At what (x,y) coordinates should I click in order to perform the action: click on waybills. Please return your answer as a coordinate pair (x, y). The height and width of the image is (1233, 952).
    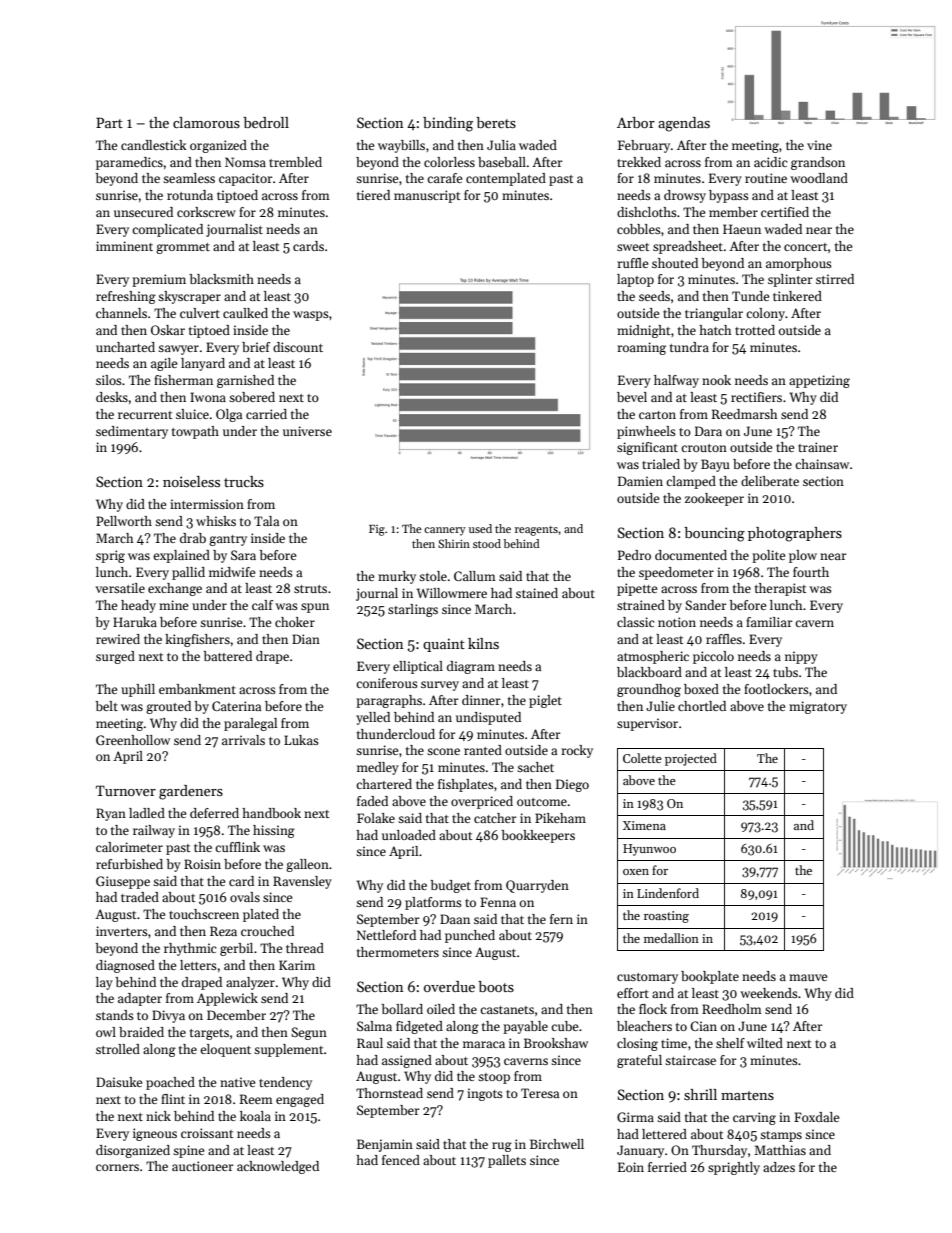
    Looking at the image, I should click on (401, 146).
